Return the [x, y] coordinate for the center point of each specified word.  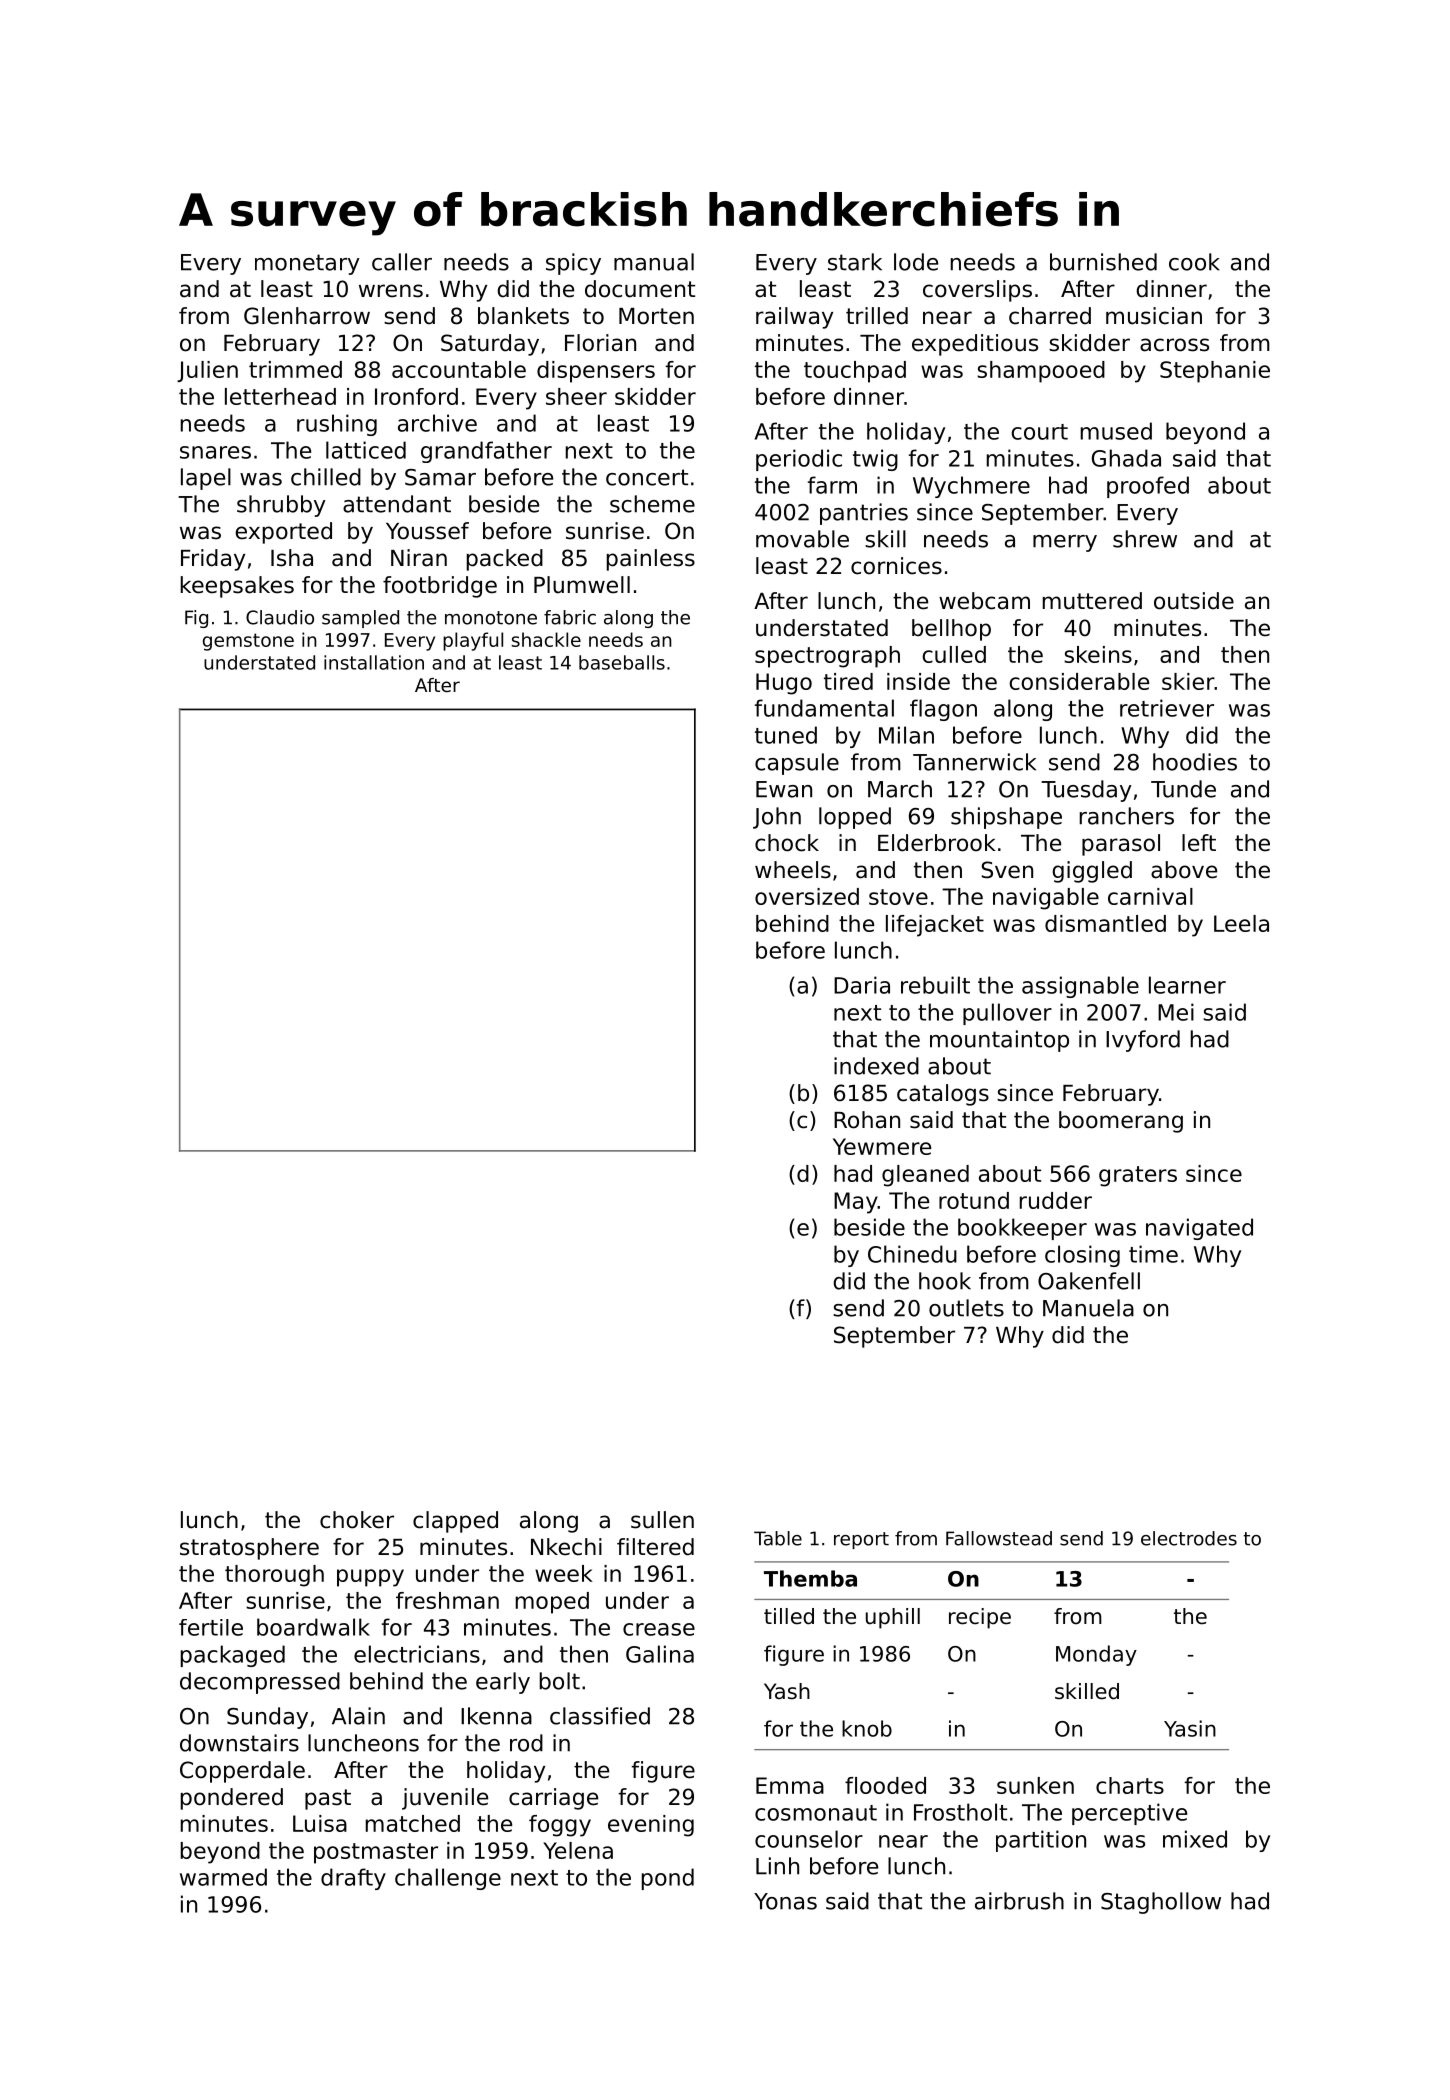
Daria [862, 985]
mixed [1195, 1839]
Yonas [785, 1901]
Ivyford [1143, 1041]
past [328, 1799]
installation [374, 662]
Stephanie [1215, 372]
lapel [206, 479]
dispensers [596, 372]
